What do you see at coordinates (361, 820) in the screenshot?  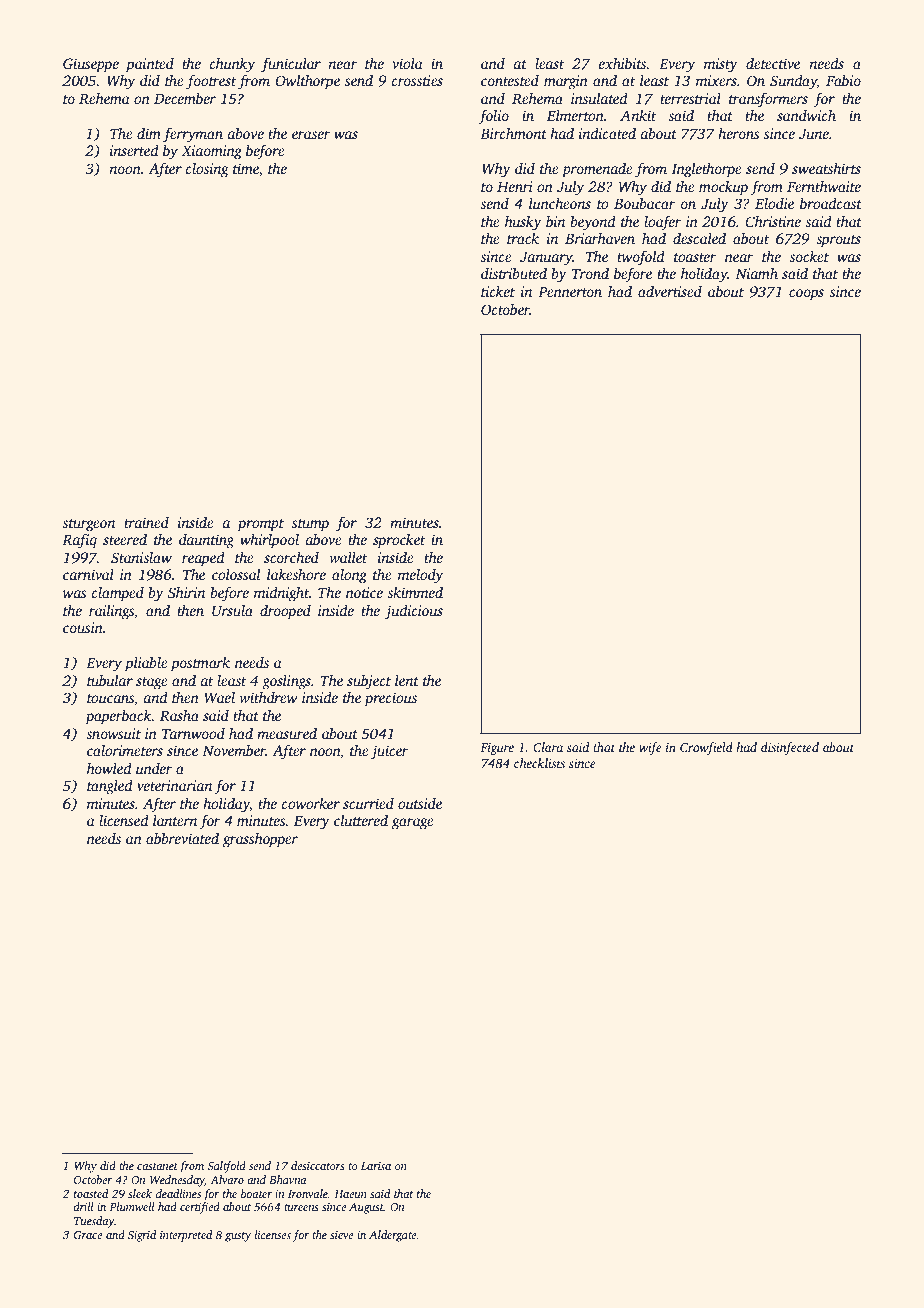 I see `cluttered` at bounding box center [361, 820].
